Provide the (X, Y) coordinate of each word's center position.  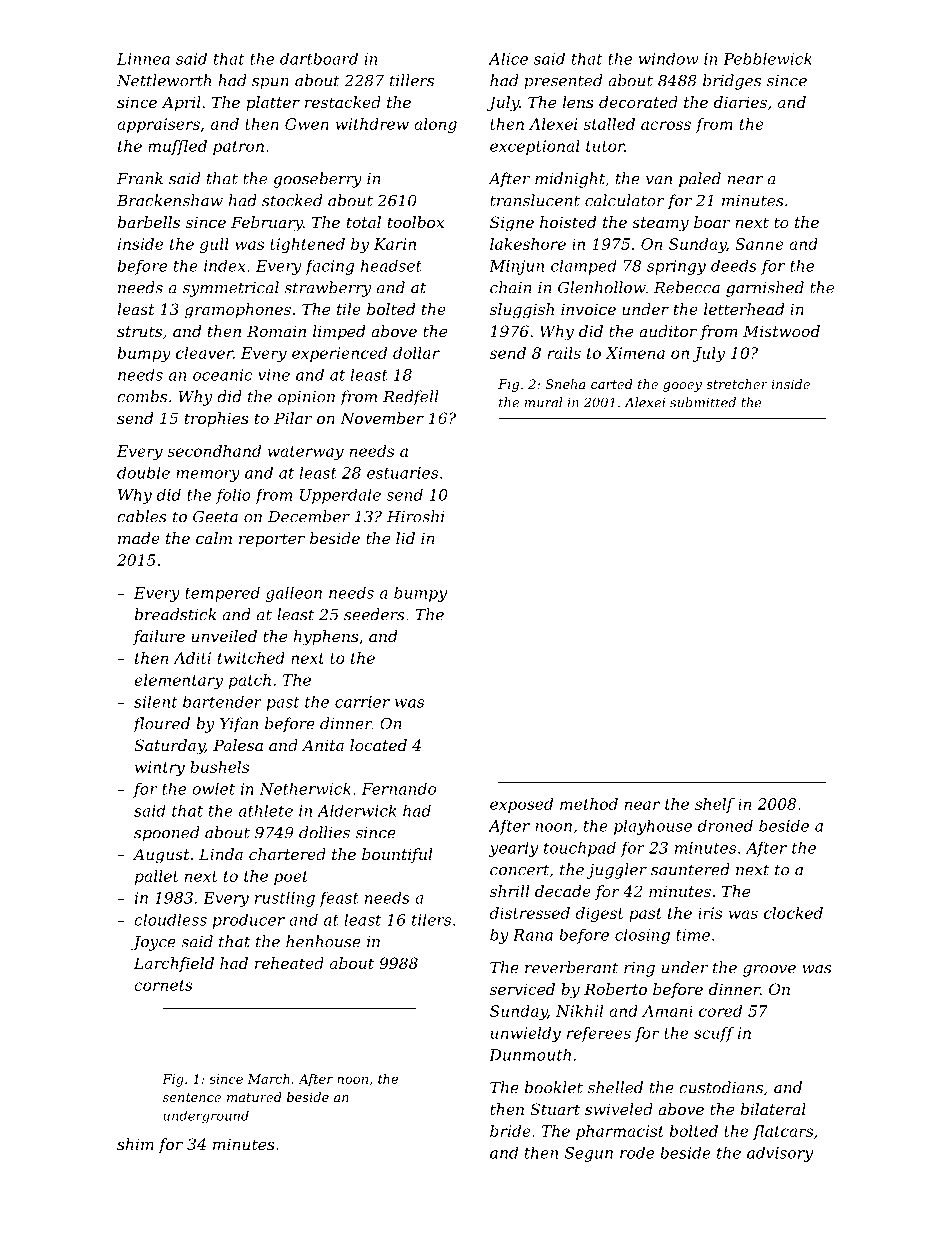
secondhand (214, 451)
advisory (780, 1154)
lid (405, 538)
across (666, 125)
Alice (508, 58)
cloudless (170, 919)
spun (270, 84)
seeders (374, 614)
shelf (715, 805)
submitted (703, 402)
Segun (589, 1154)
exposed (521, 805)
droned (725, 826)
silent (156, 701)
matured (254, 1097)
